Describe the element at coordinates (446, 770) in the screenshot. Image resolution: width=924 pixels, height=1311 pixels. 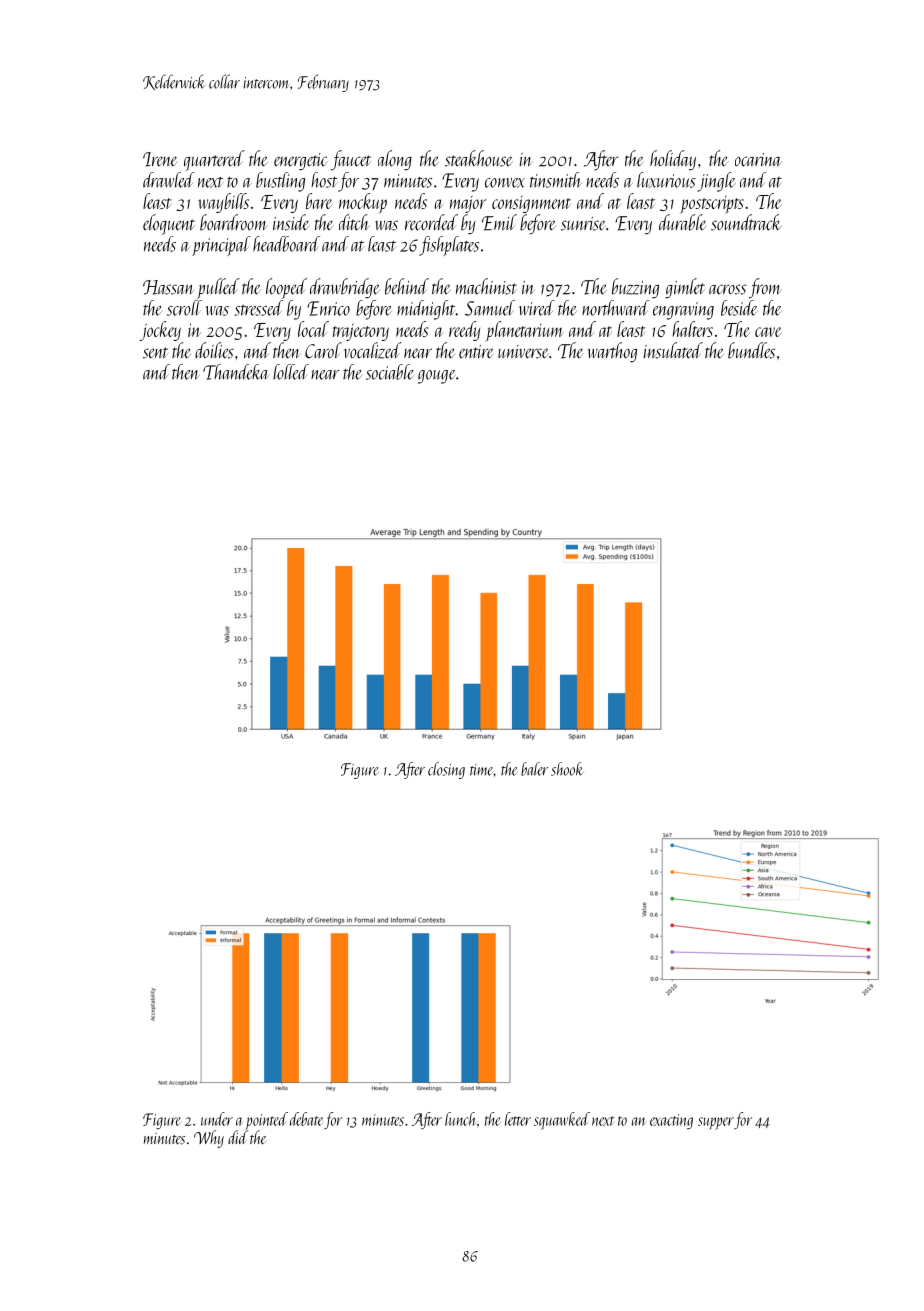
I see `closing` at that location.
